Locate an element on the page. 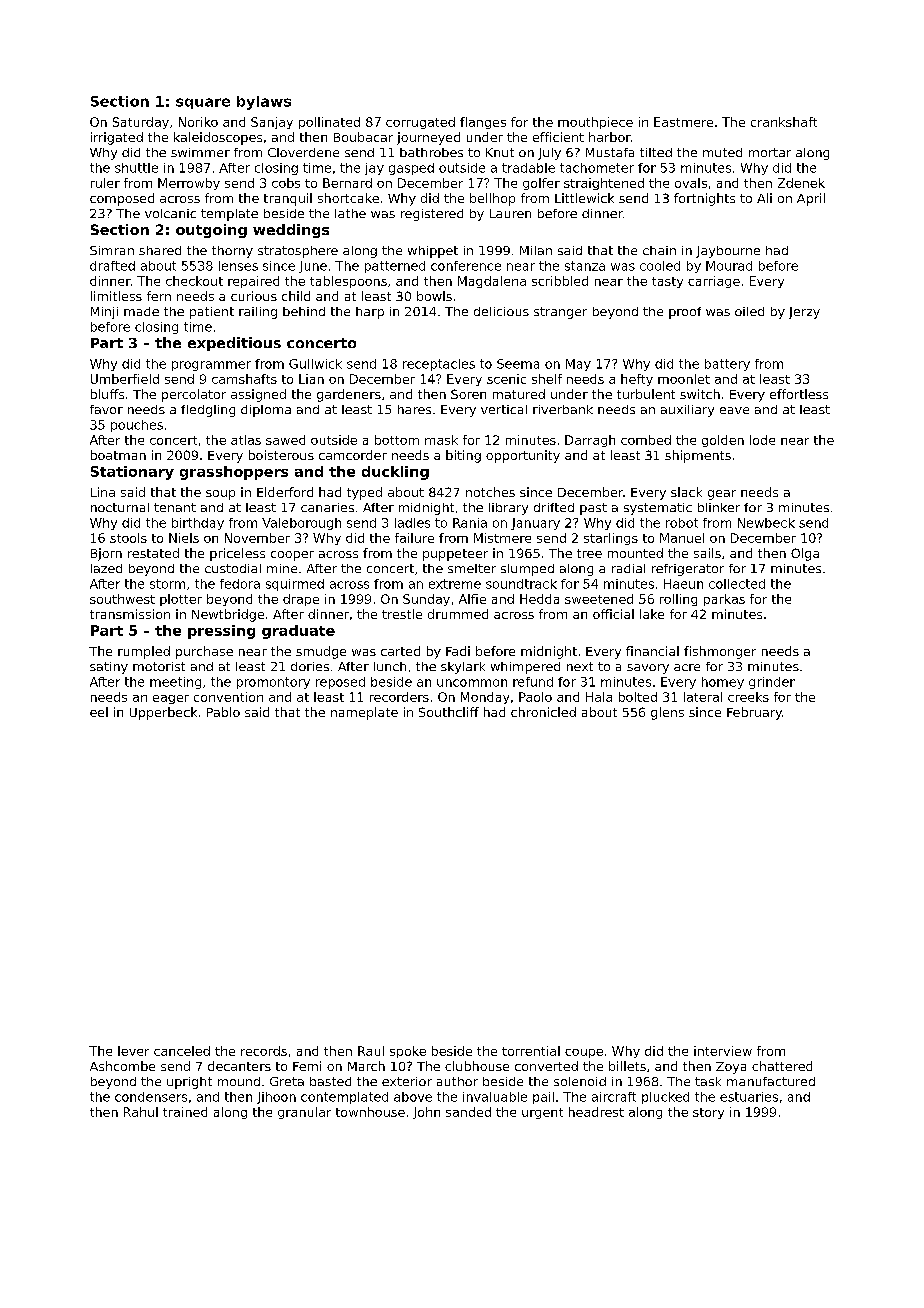  shelf is located at coordinates (547, 379).
